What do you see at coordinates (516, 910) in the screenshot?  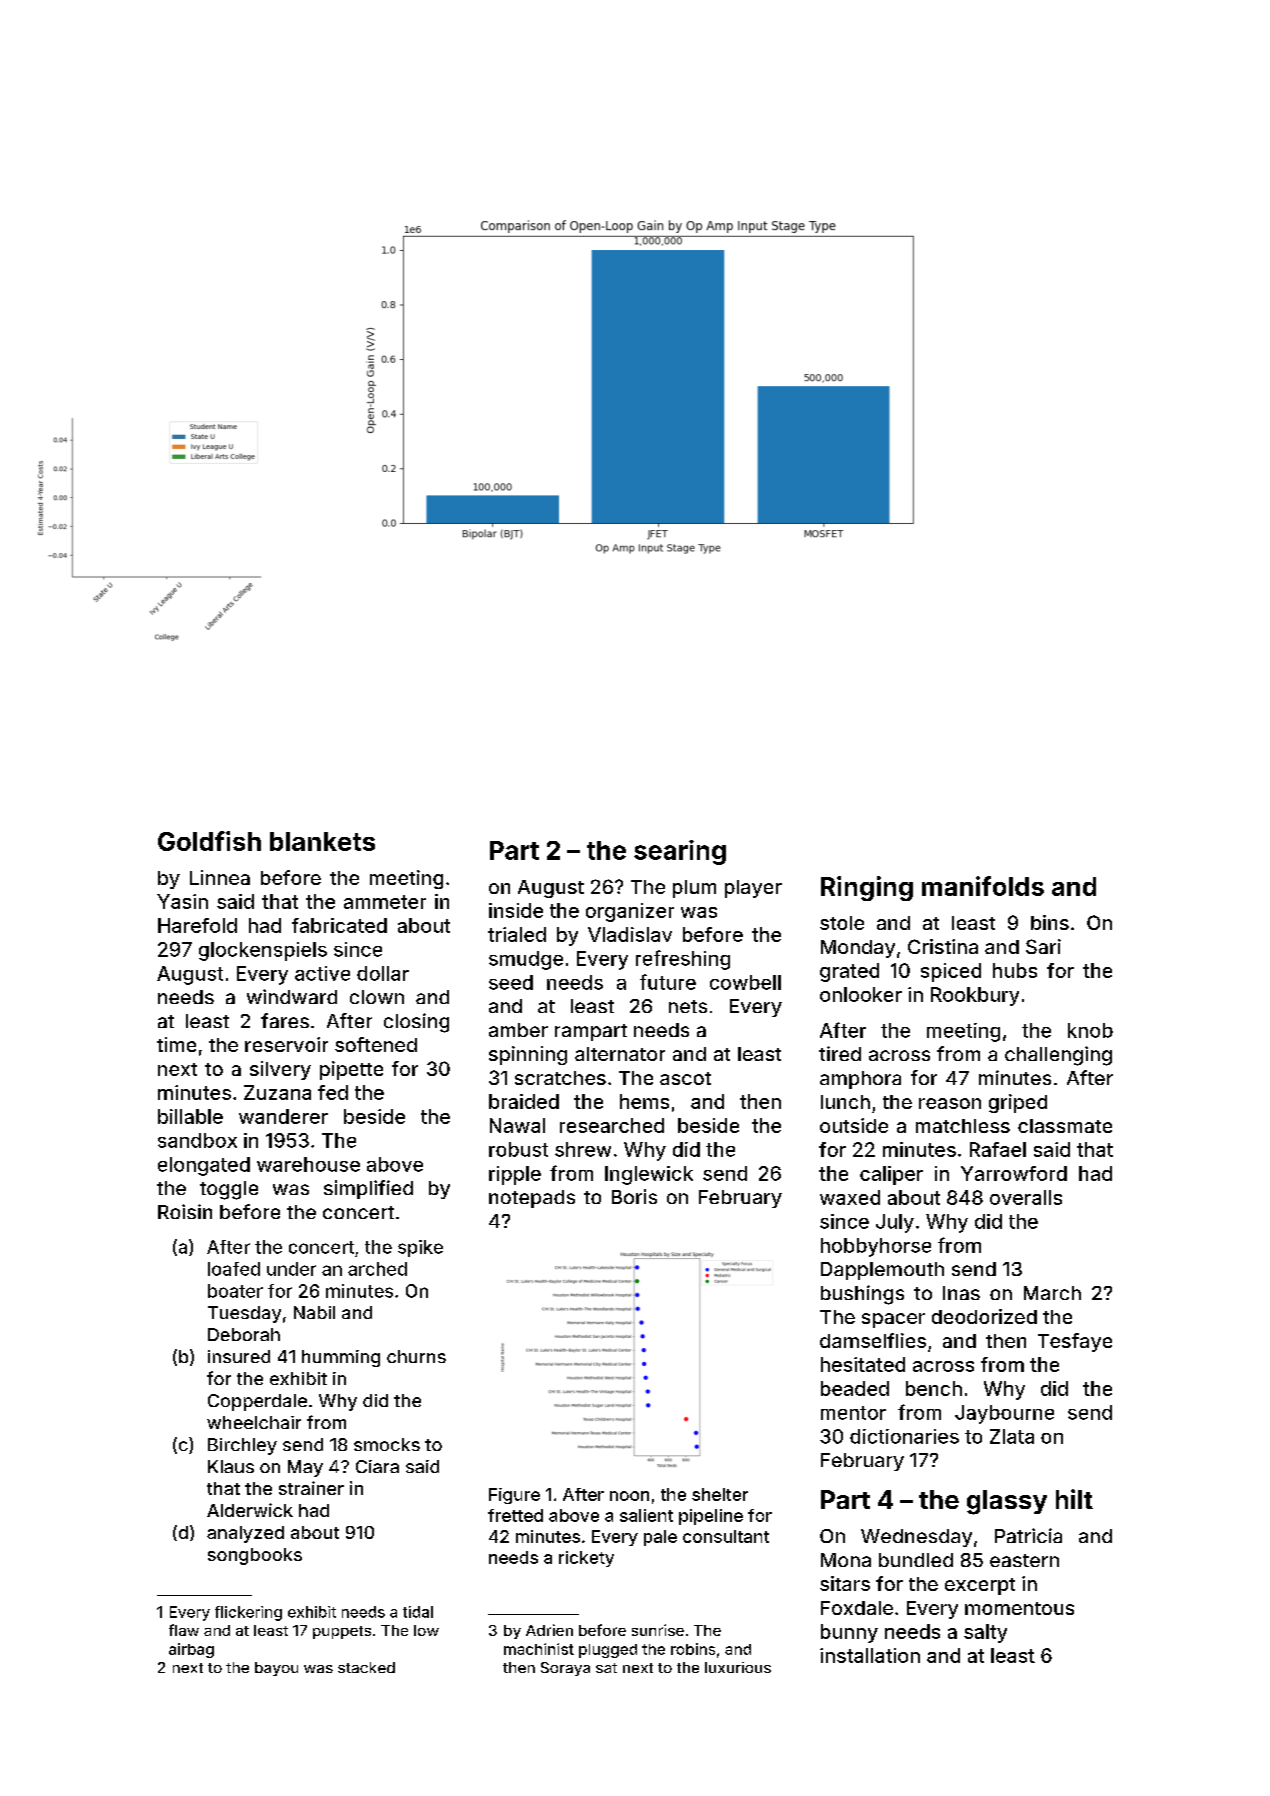 I see `inside` at bounding box center [516, 910].
